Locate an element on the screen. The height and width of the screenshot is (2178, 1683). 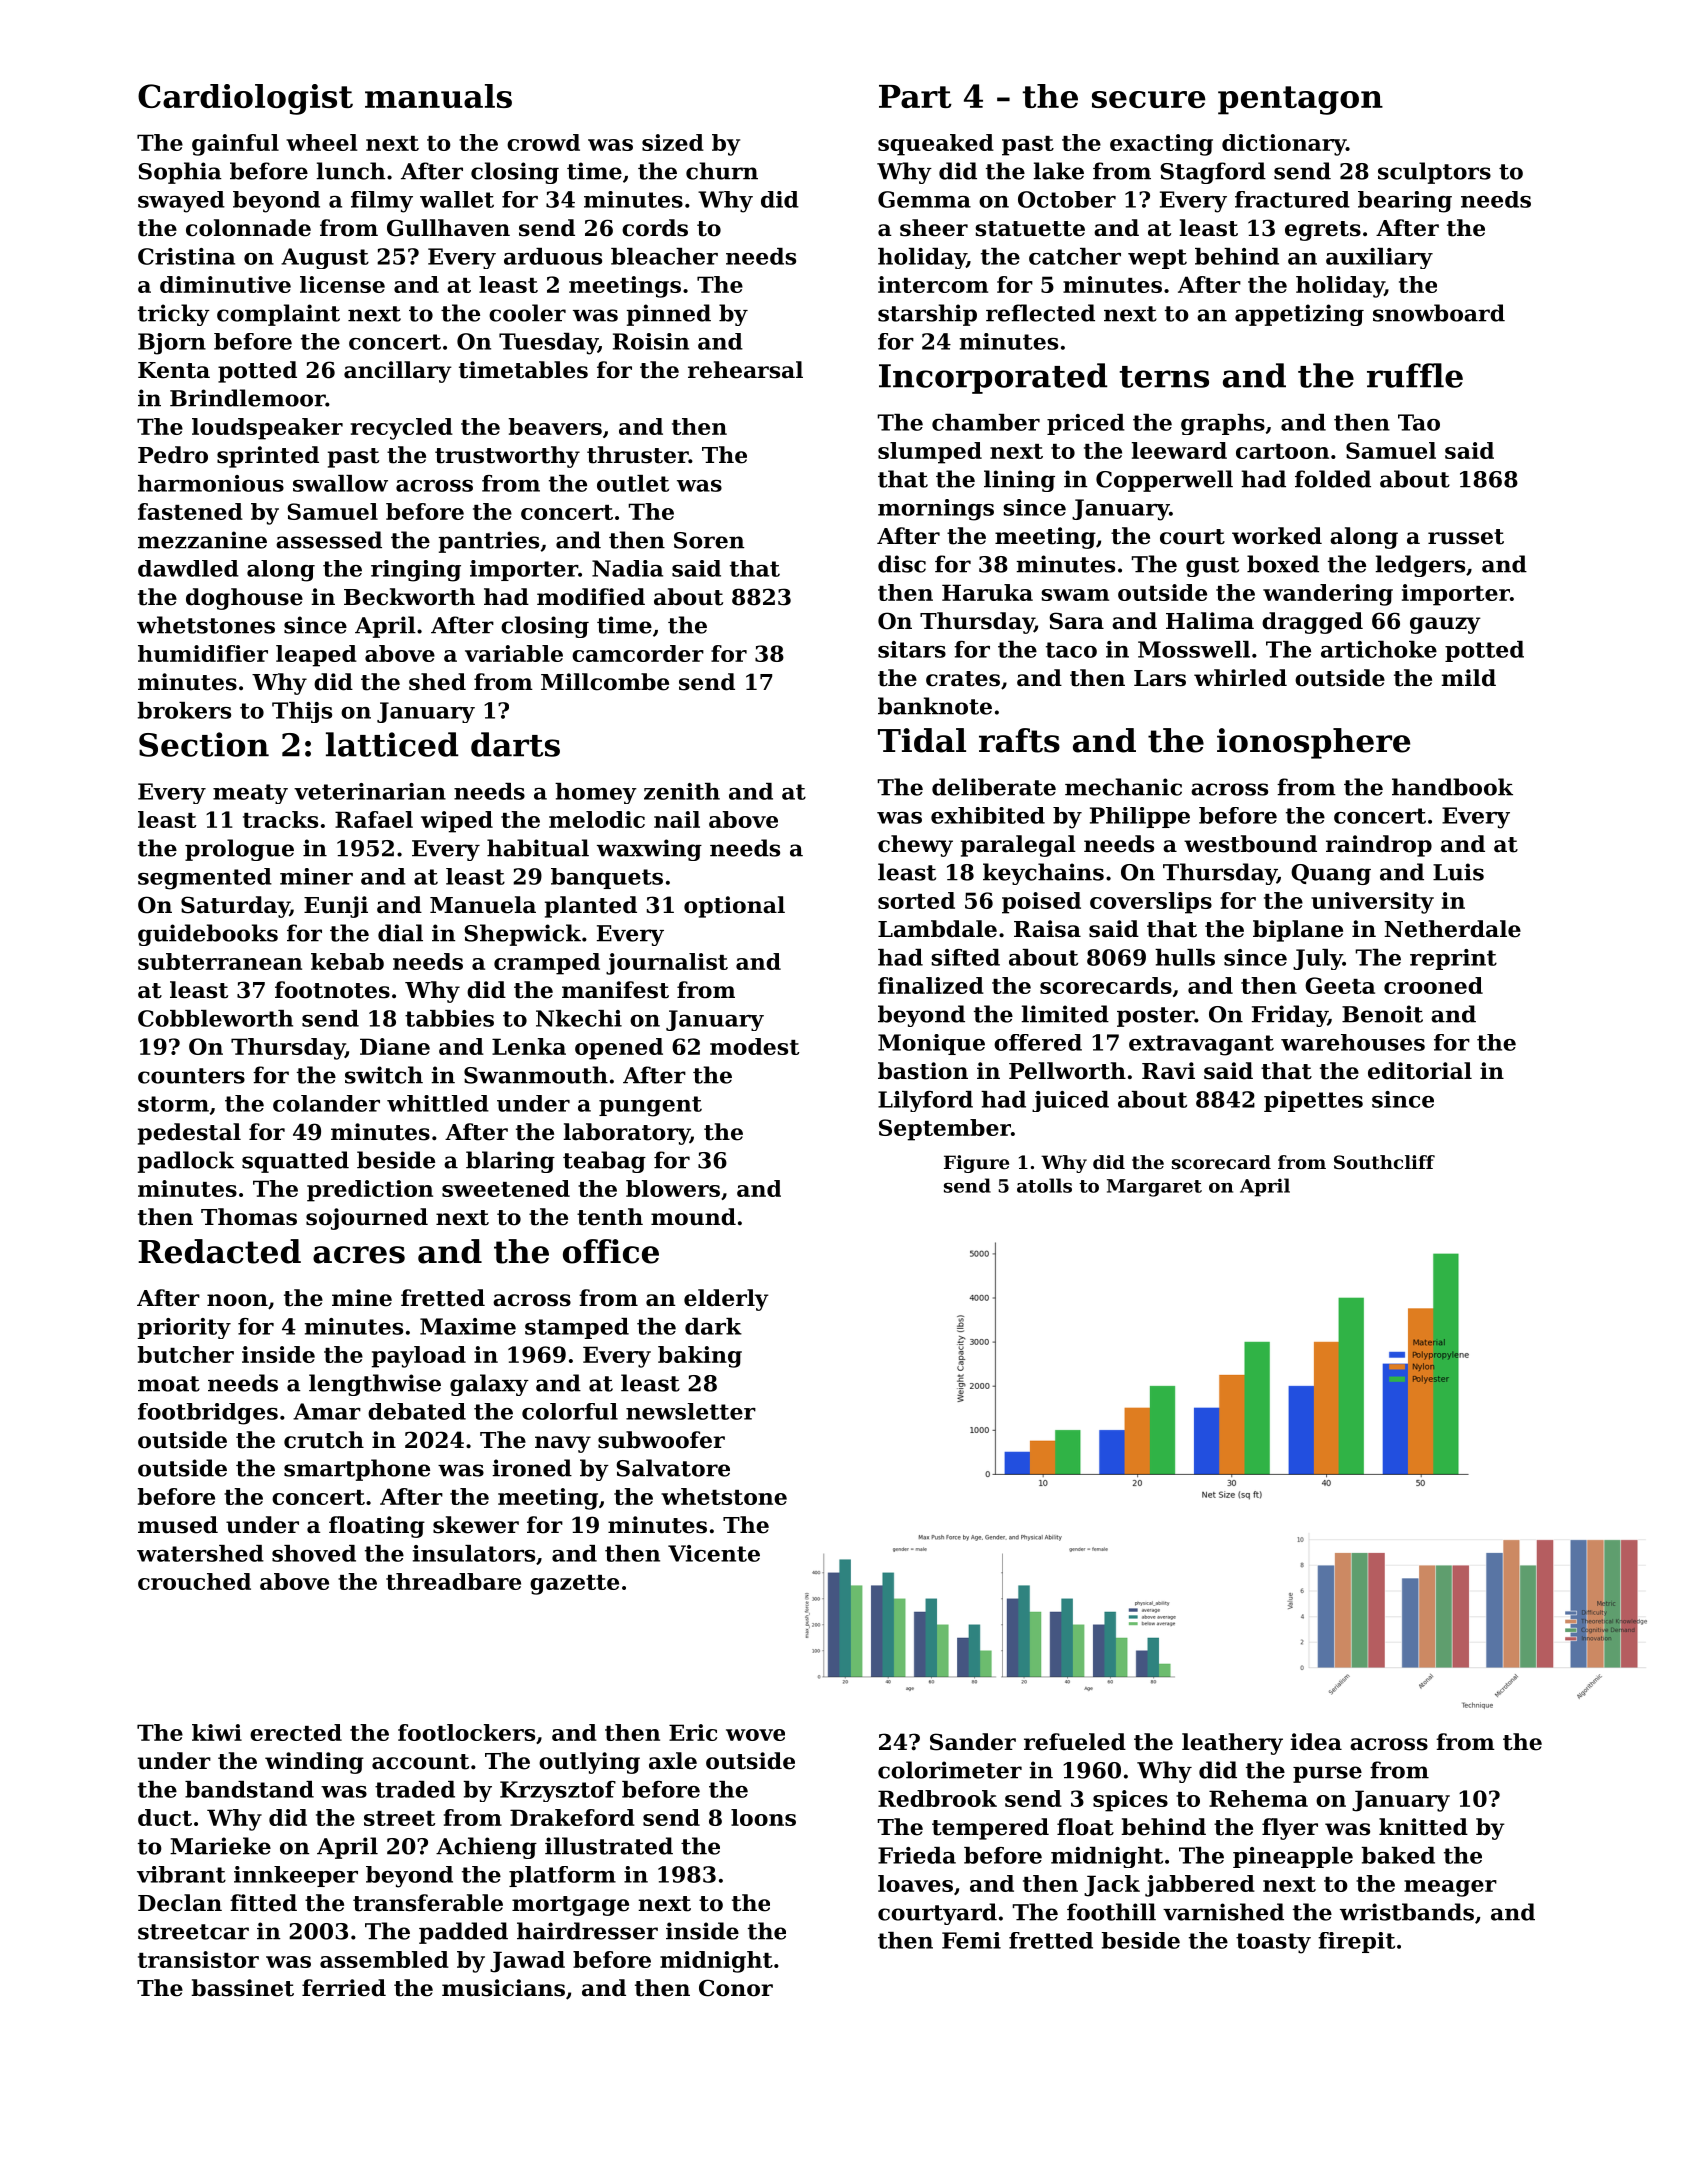
Conor is located at coordinates (736, 1988).
